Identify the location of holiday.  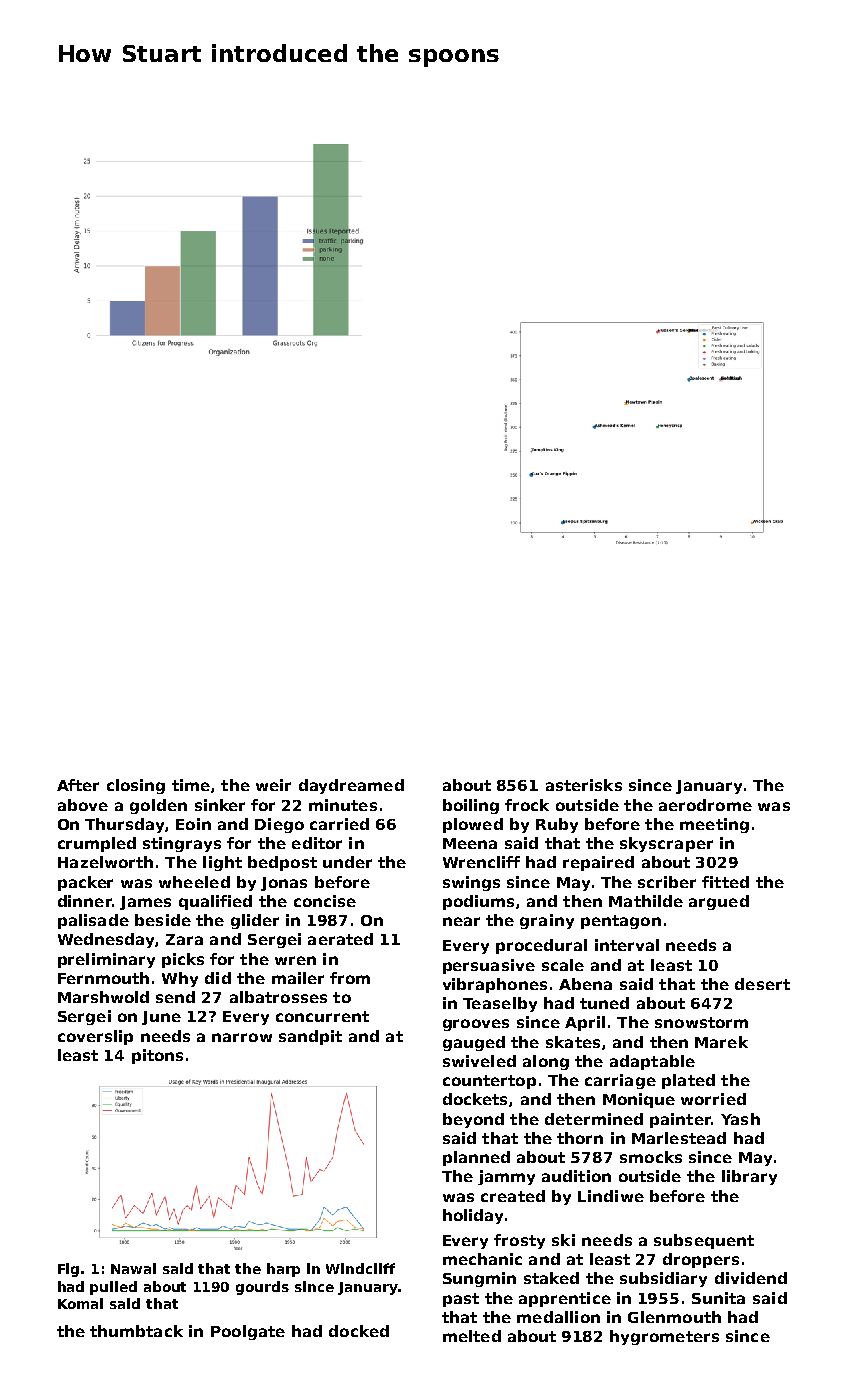
(473, 1216).
